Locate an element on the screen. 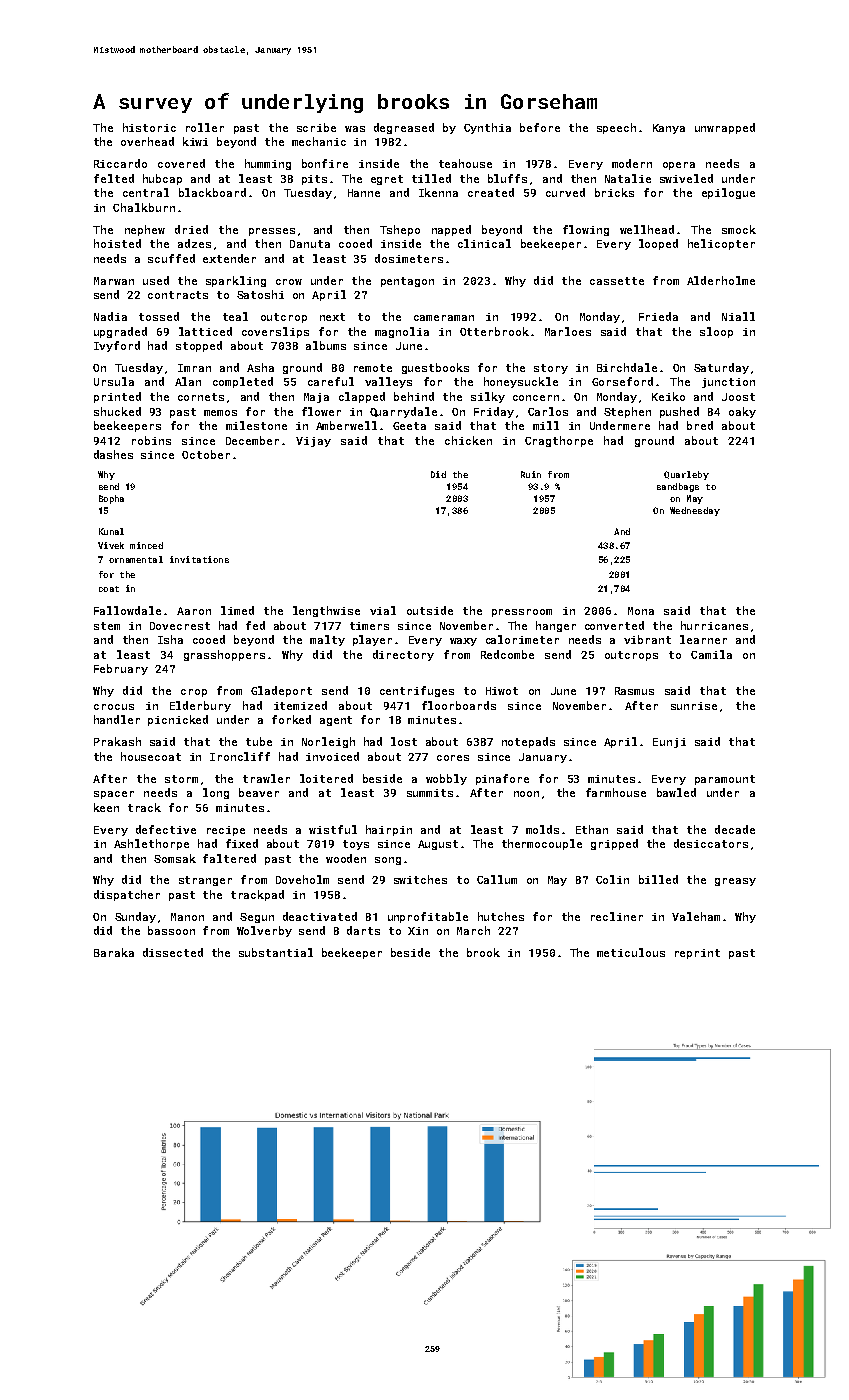 Image resolution: width=849 pixels, height=1400 pixels. Nadia is located at coordinates (110, 316).
